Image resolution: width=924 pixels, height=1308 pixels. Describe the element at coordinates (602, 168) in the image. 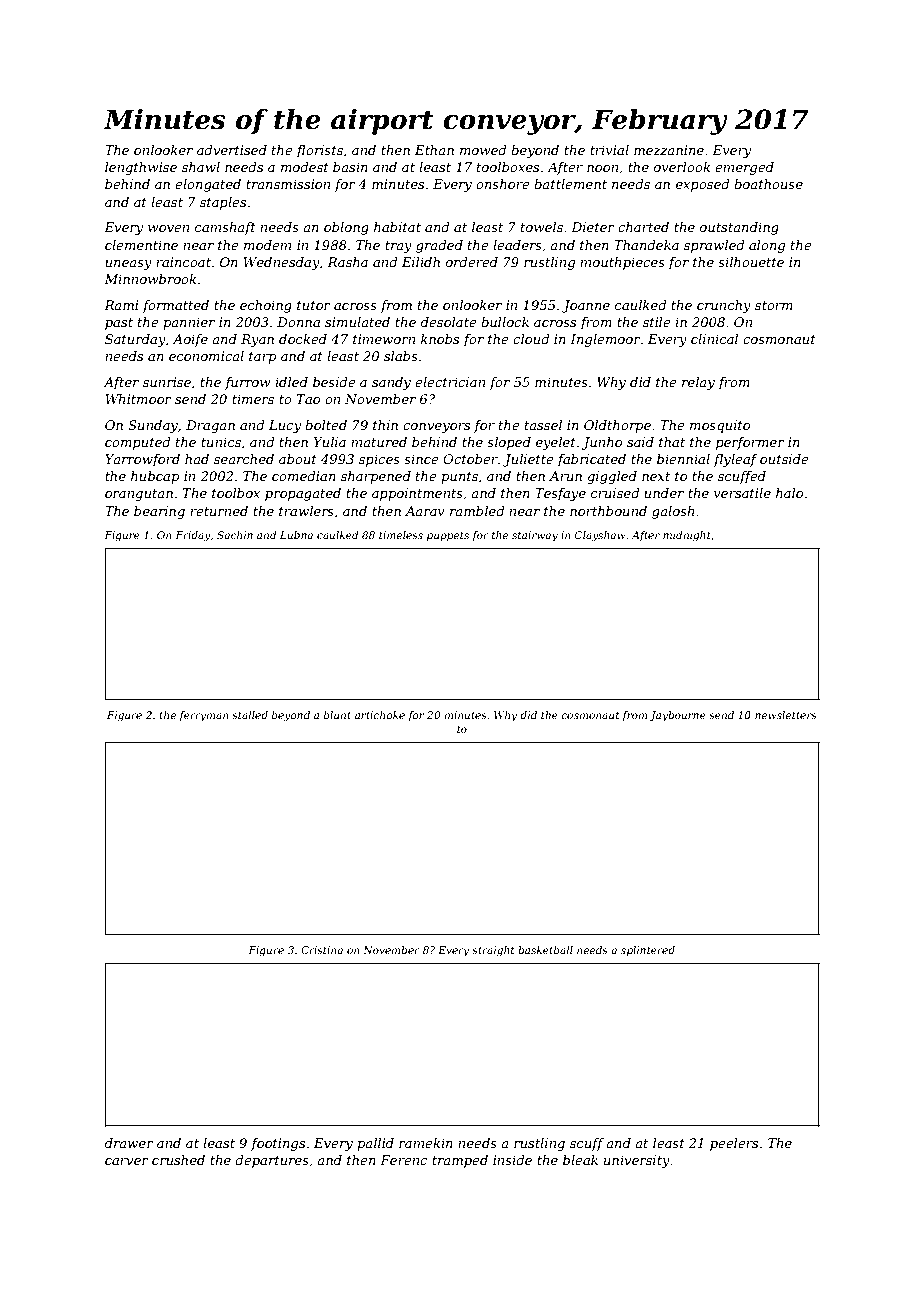

I see `noon` at that location.
